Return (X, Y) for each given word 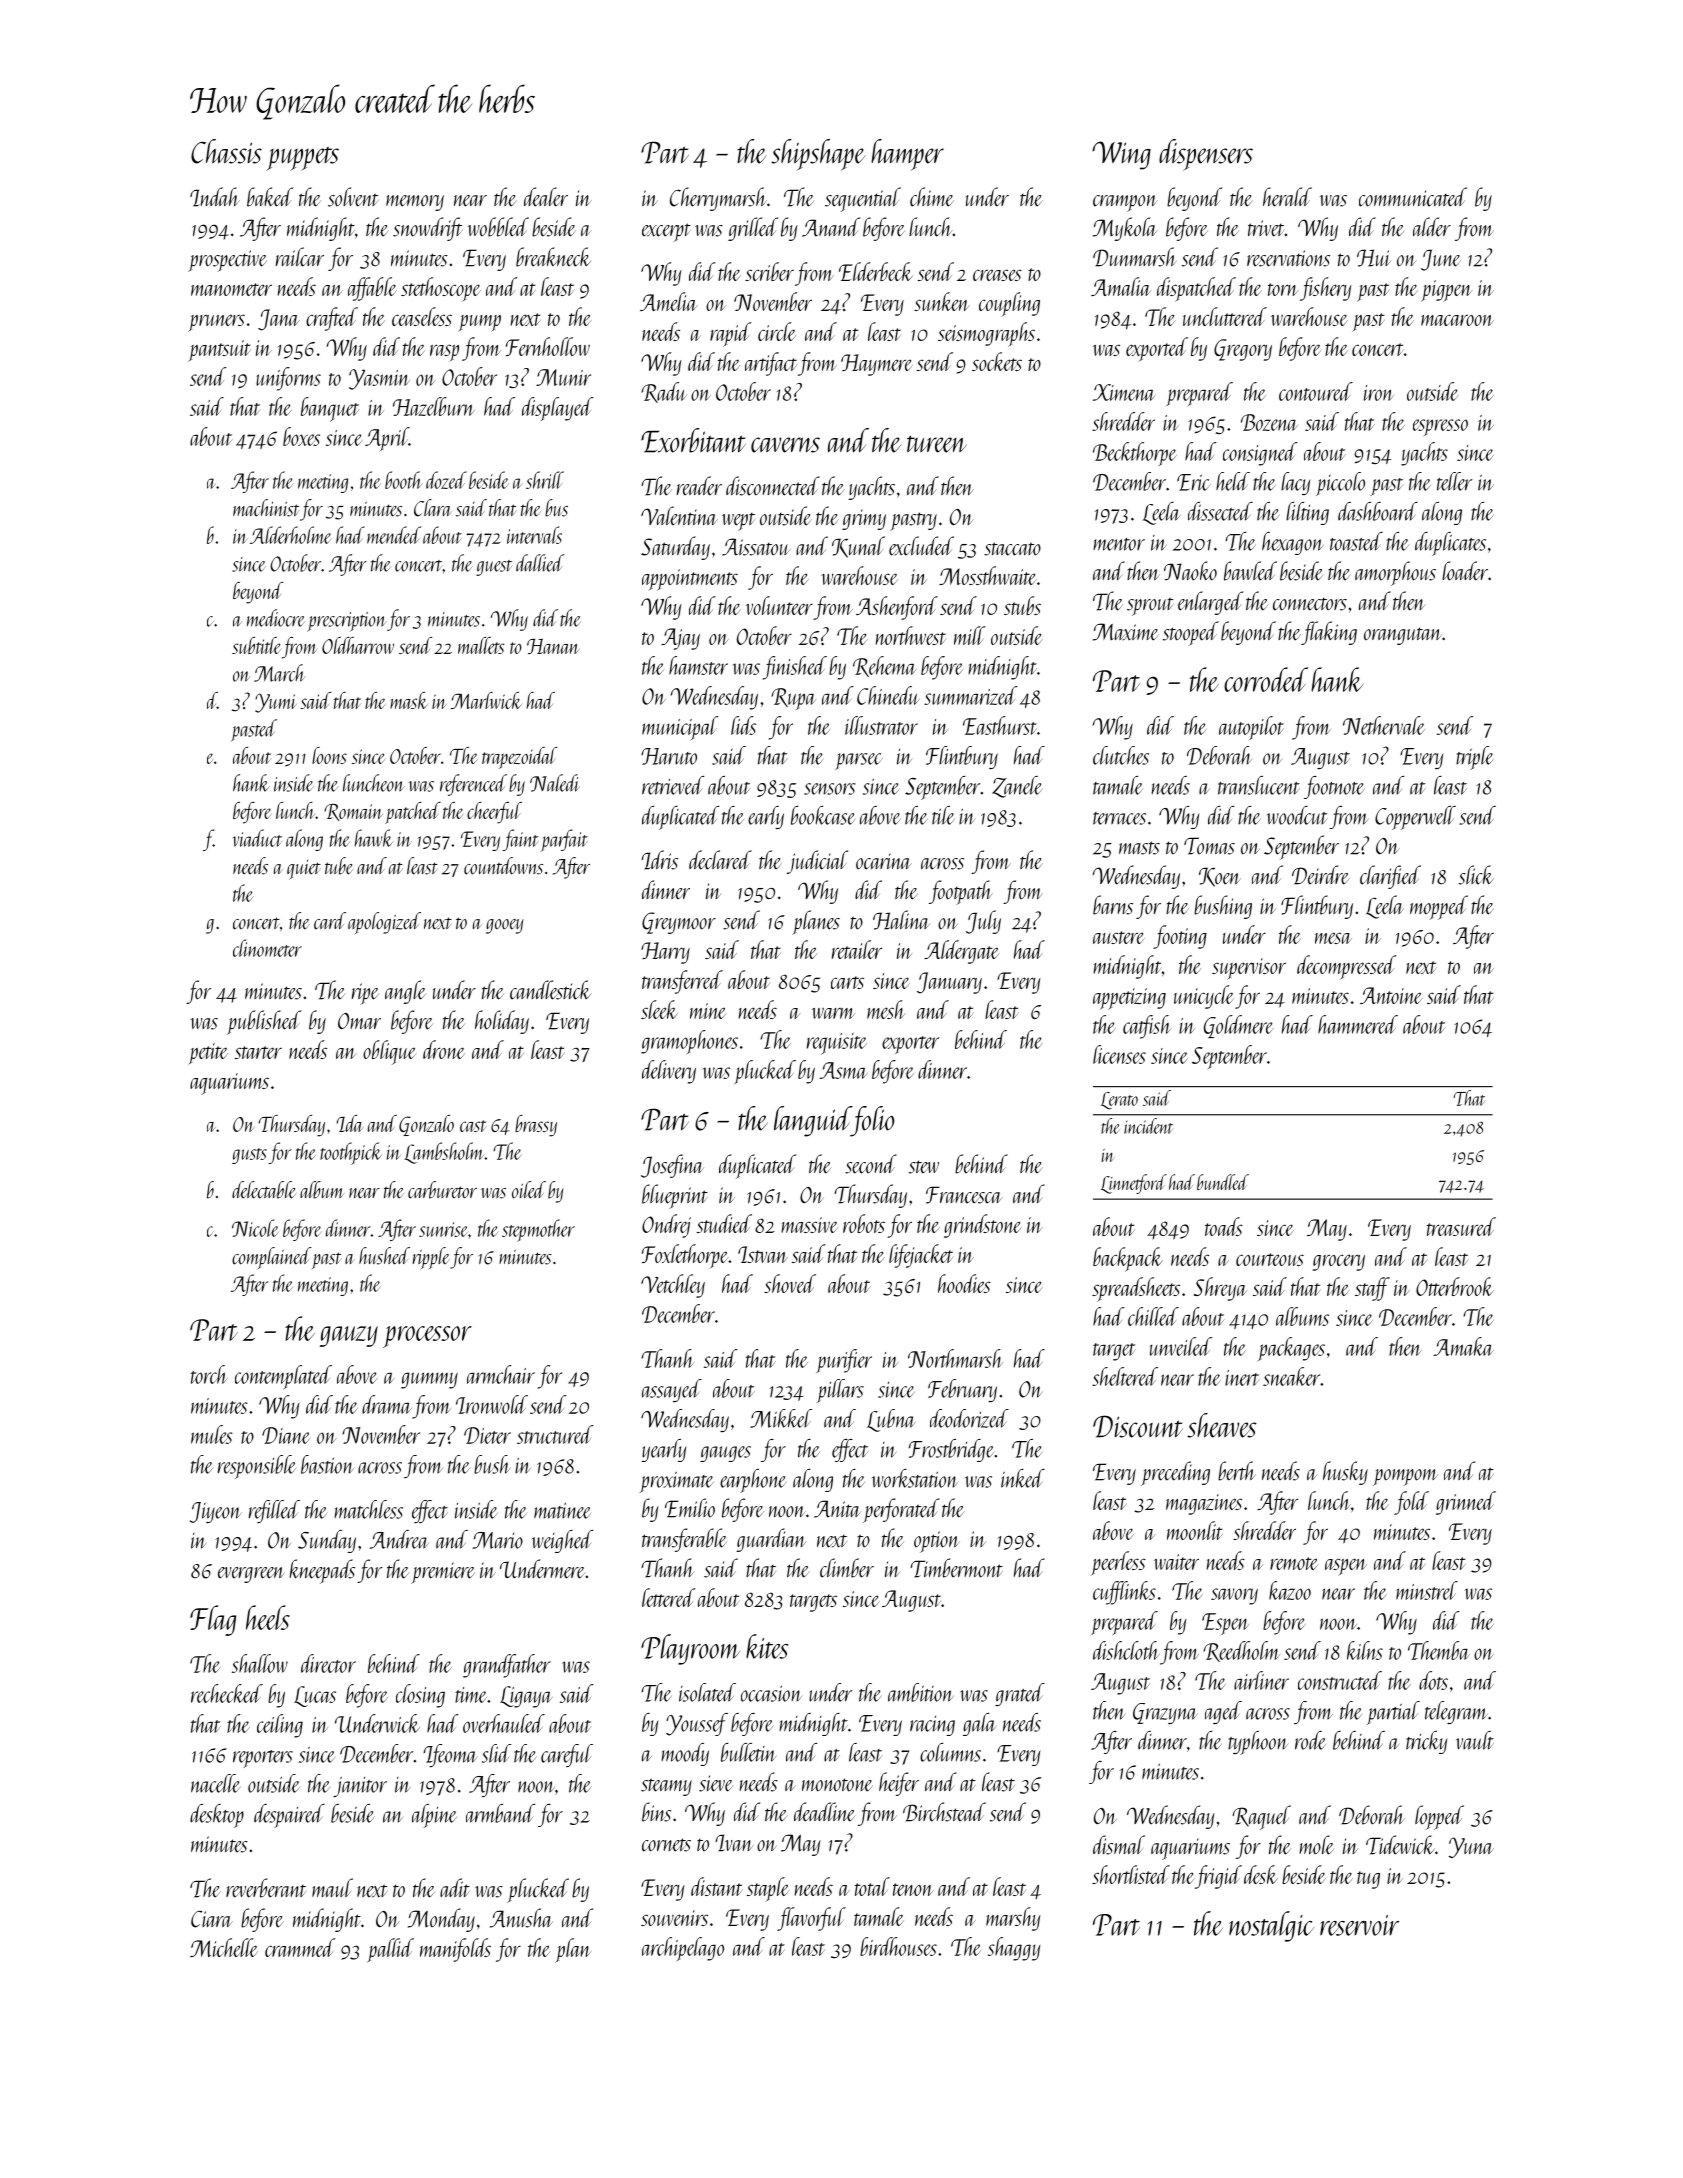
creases (997, 275)
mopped (1439, 907)
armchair (501, 1374)
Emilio (690, 1508)
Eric (1194, 482)
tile (943, 815)
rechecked (227, 1693)
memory (415, 203)
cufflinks (1124, 1593)
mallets (481, 645)
